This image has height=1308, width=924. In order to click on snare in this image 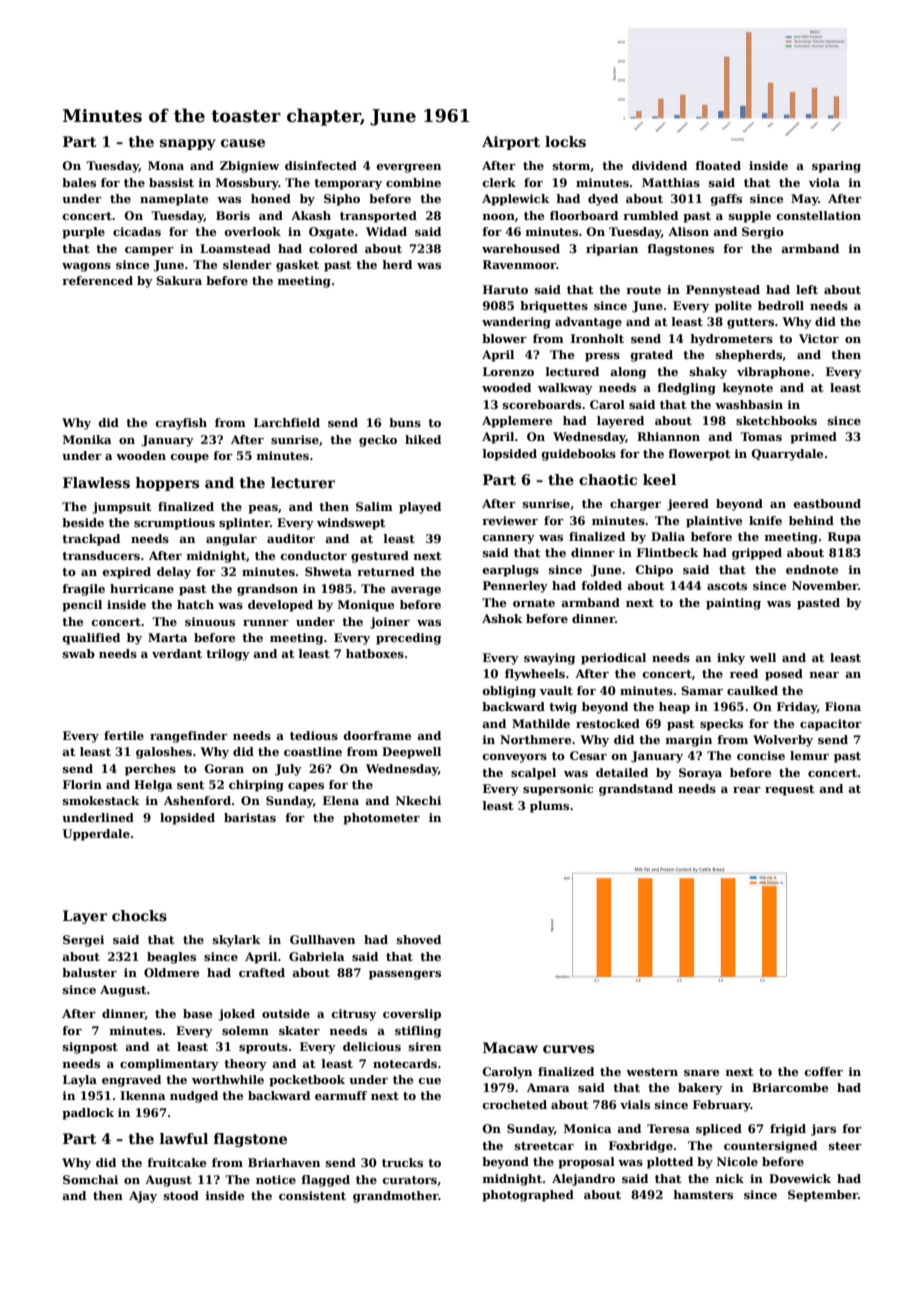, I will do `click(701, 1073)`.
